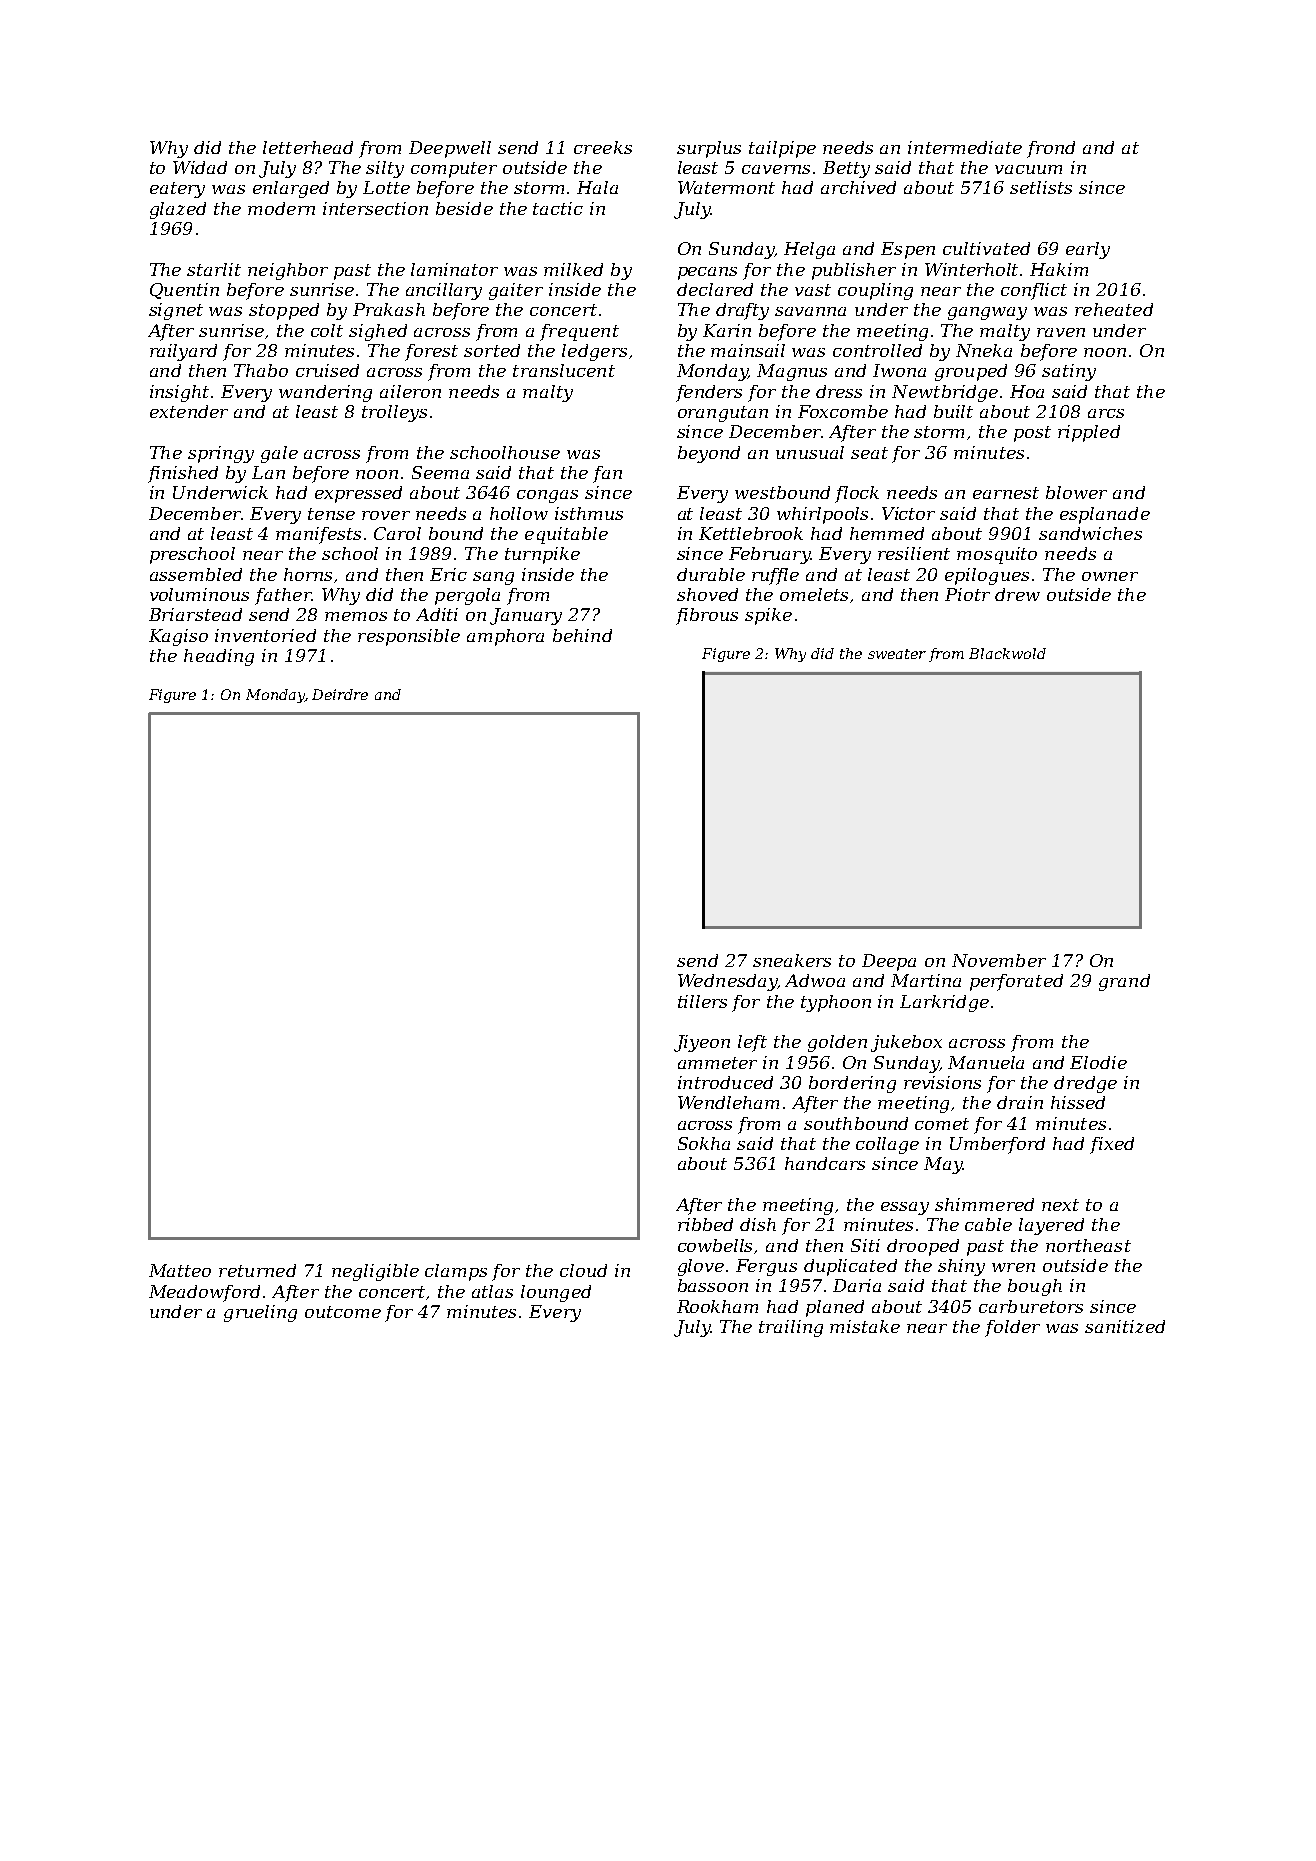  What do you see at coordinates (727, 982) in the screenshot?
I see `Wednesday` at bounding box center [727, 982].
